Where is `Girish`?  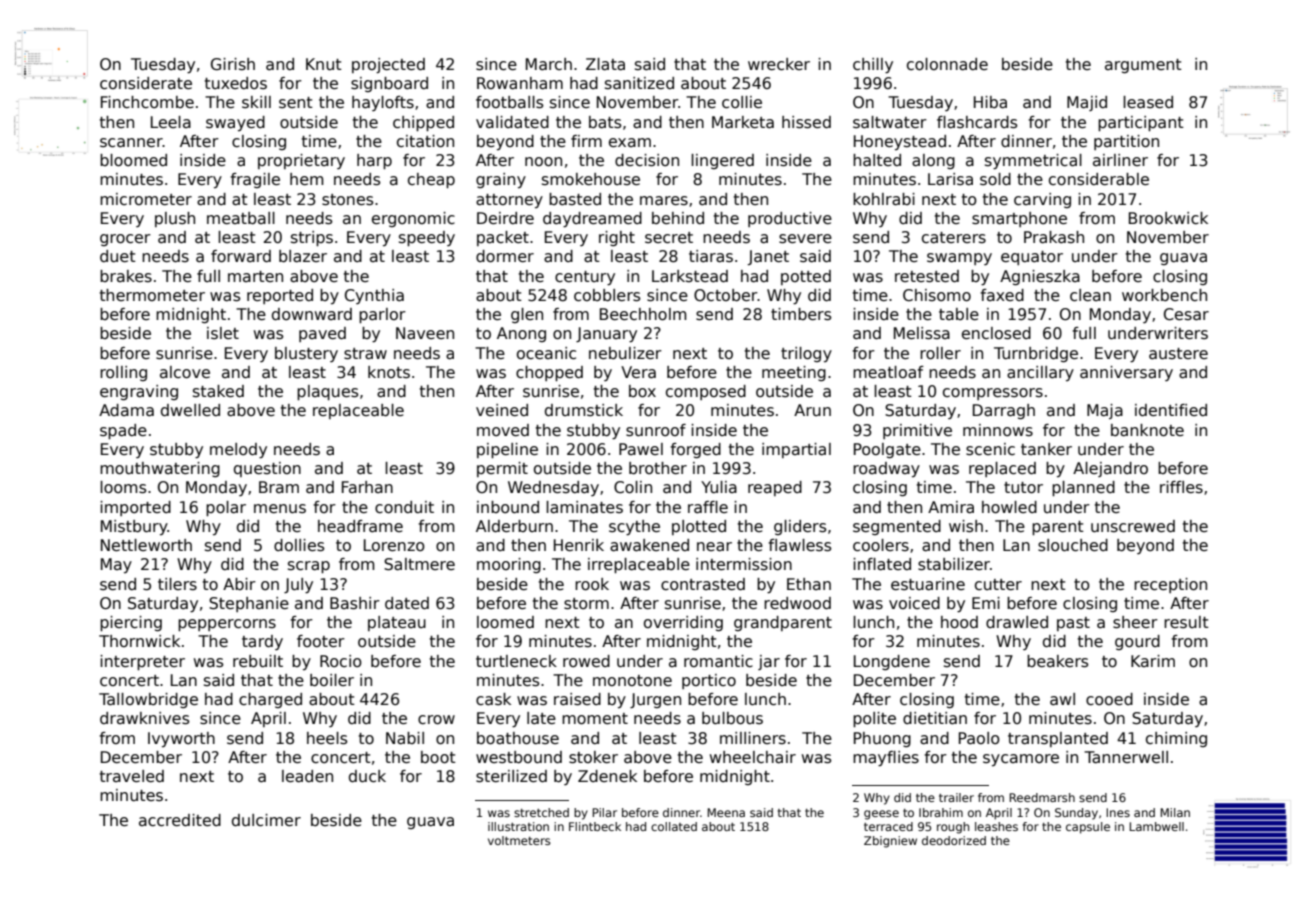
Girish is located at coordinates (233, 64).
